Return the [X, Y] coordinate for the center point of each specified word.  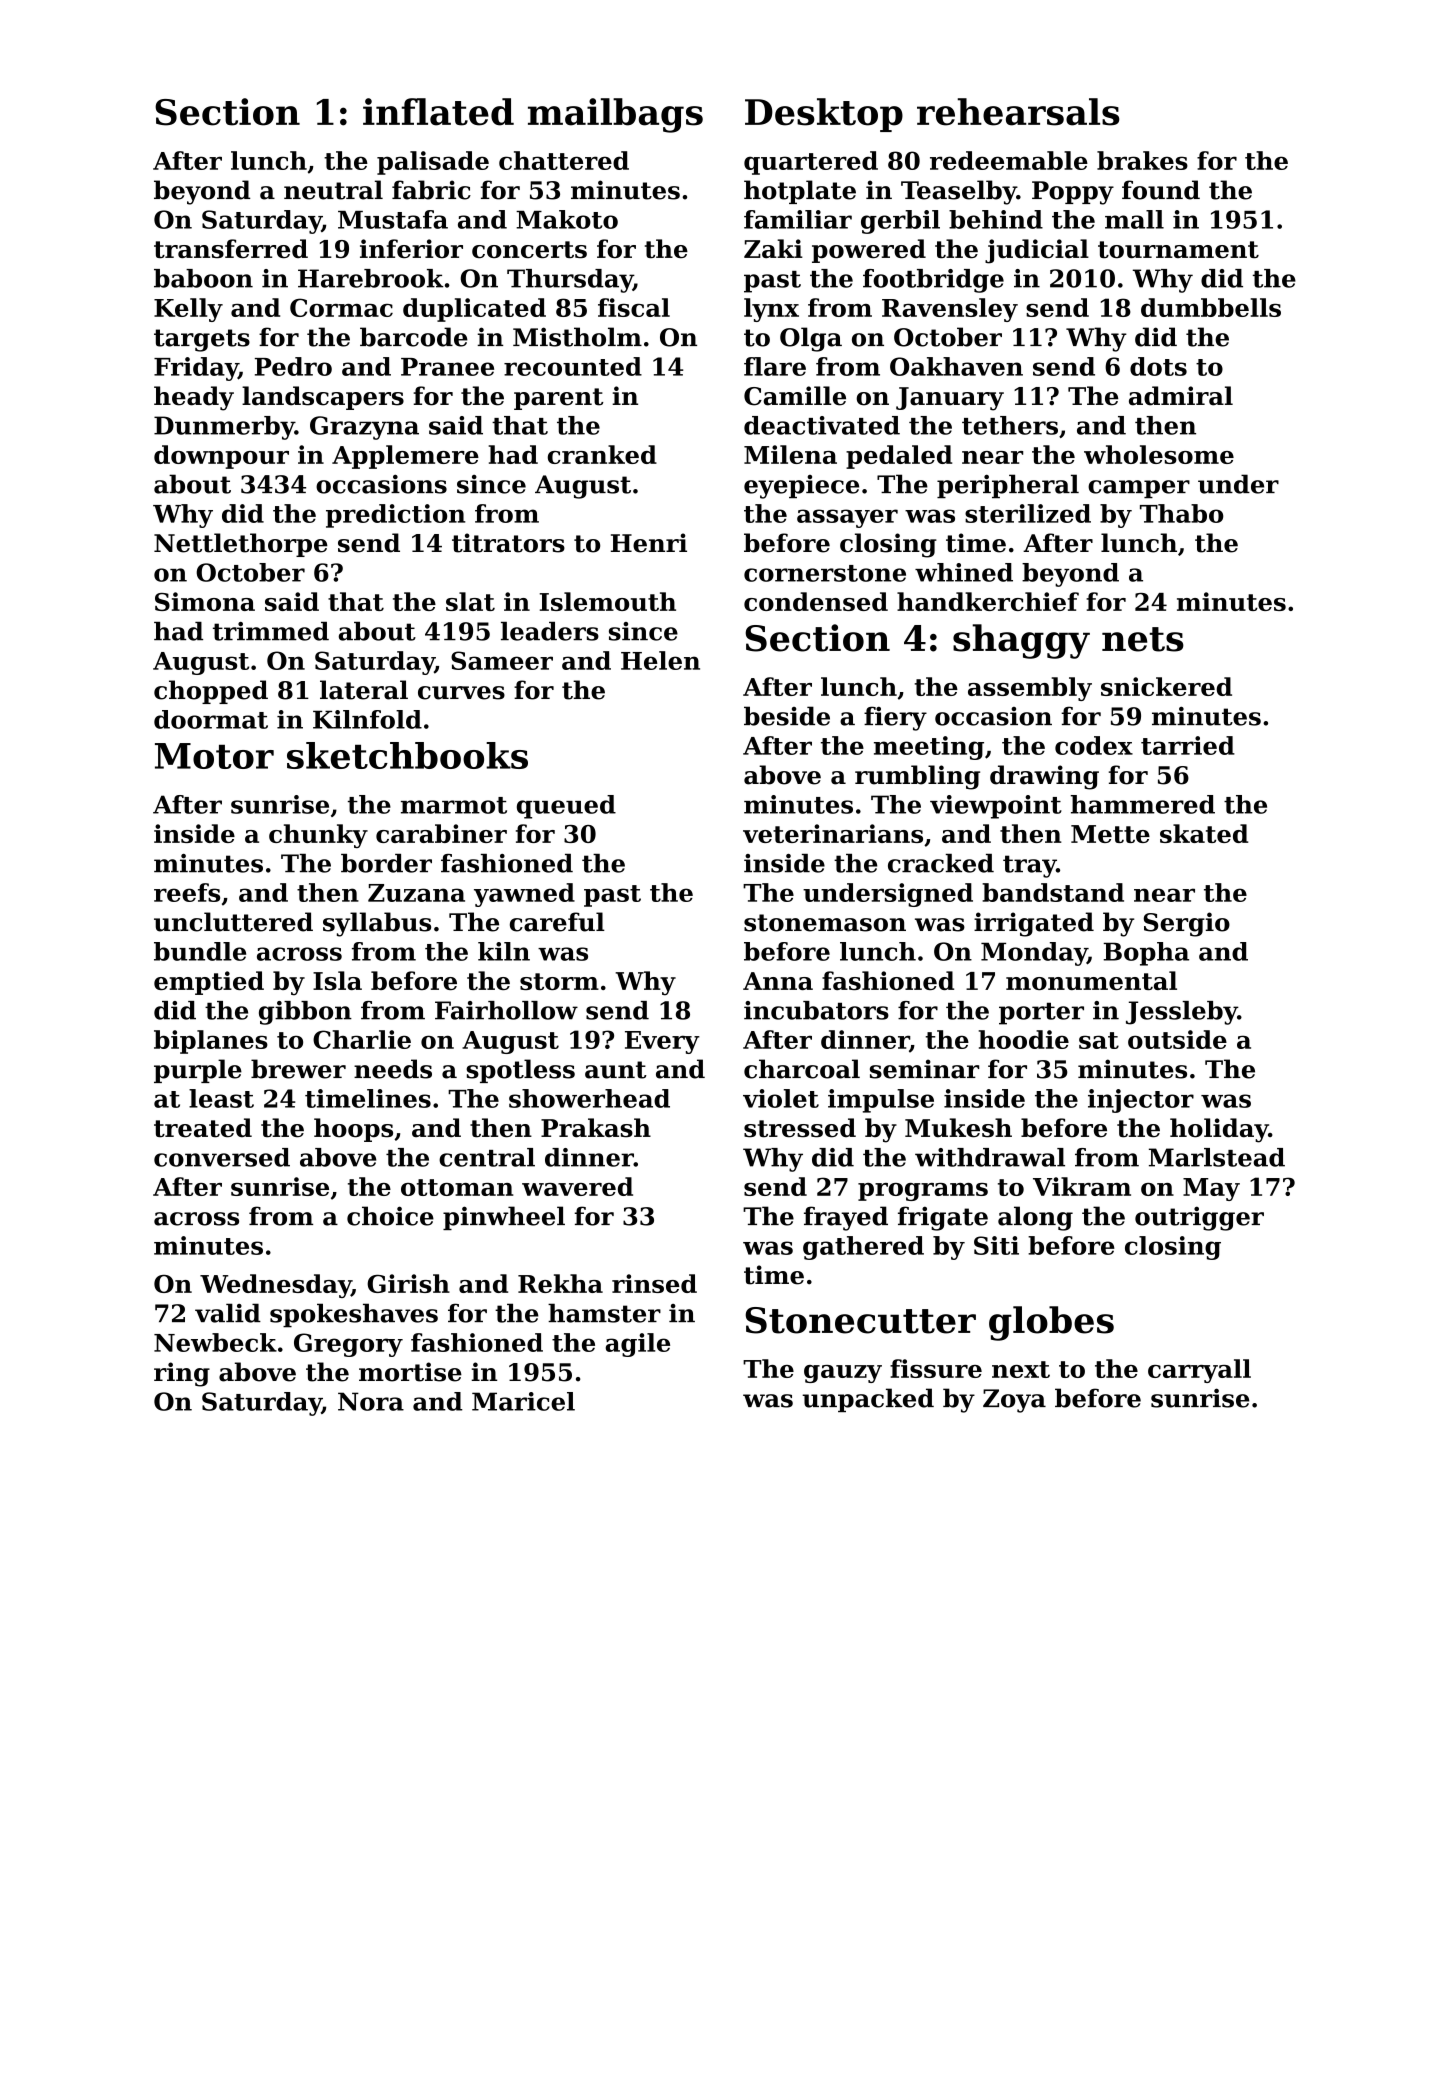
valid [228, 1313]
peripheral [1008, 486]
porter [1041, 1014]
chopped [211, 692]
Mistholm [577, 337]
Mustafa [393, 219]
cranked [602, 454]
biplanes [211, 1042]
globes [1051, 1323]
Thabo [1182, 513]
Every [662, 1042]
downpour [221, 457]
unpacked [868, 1400]
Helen [660, 660]
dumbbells [1211, 307]
